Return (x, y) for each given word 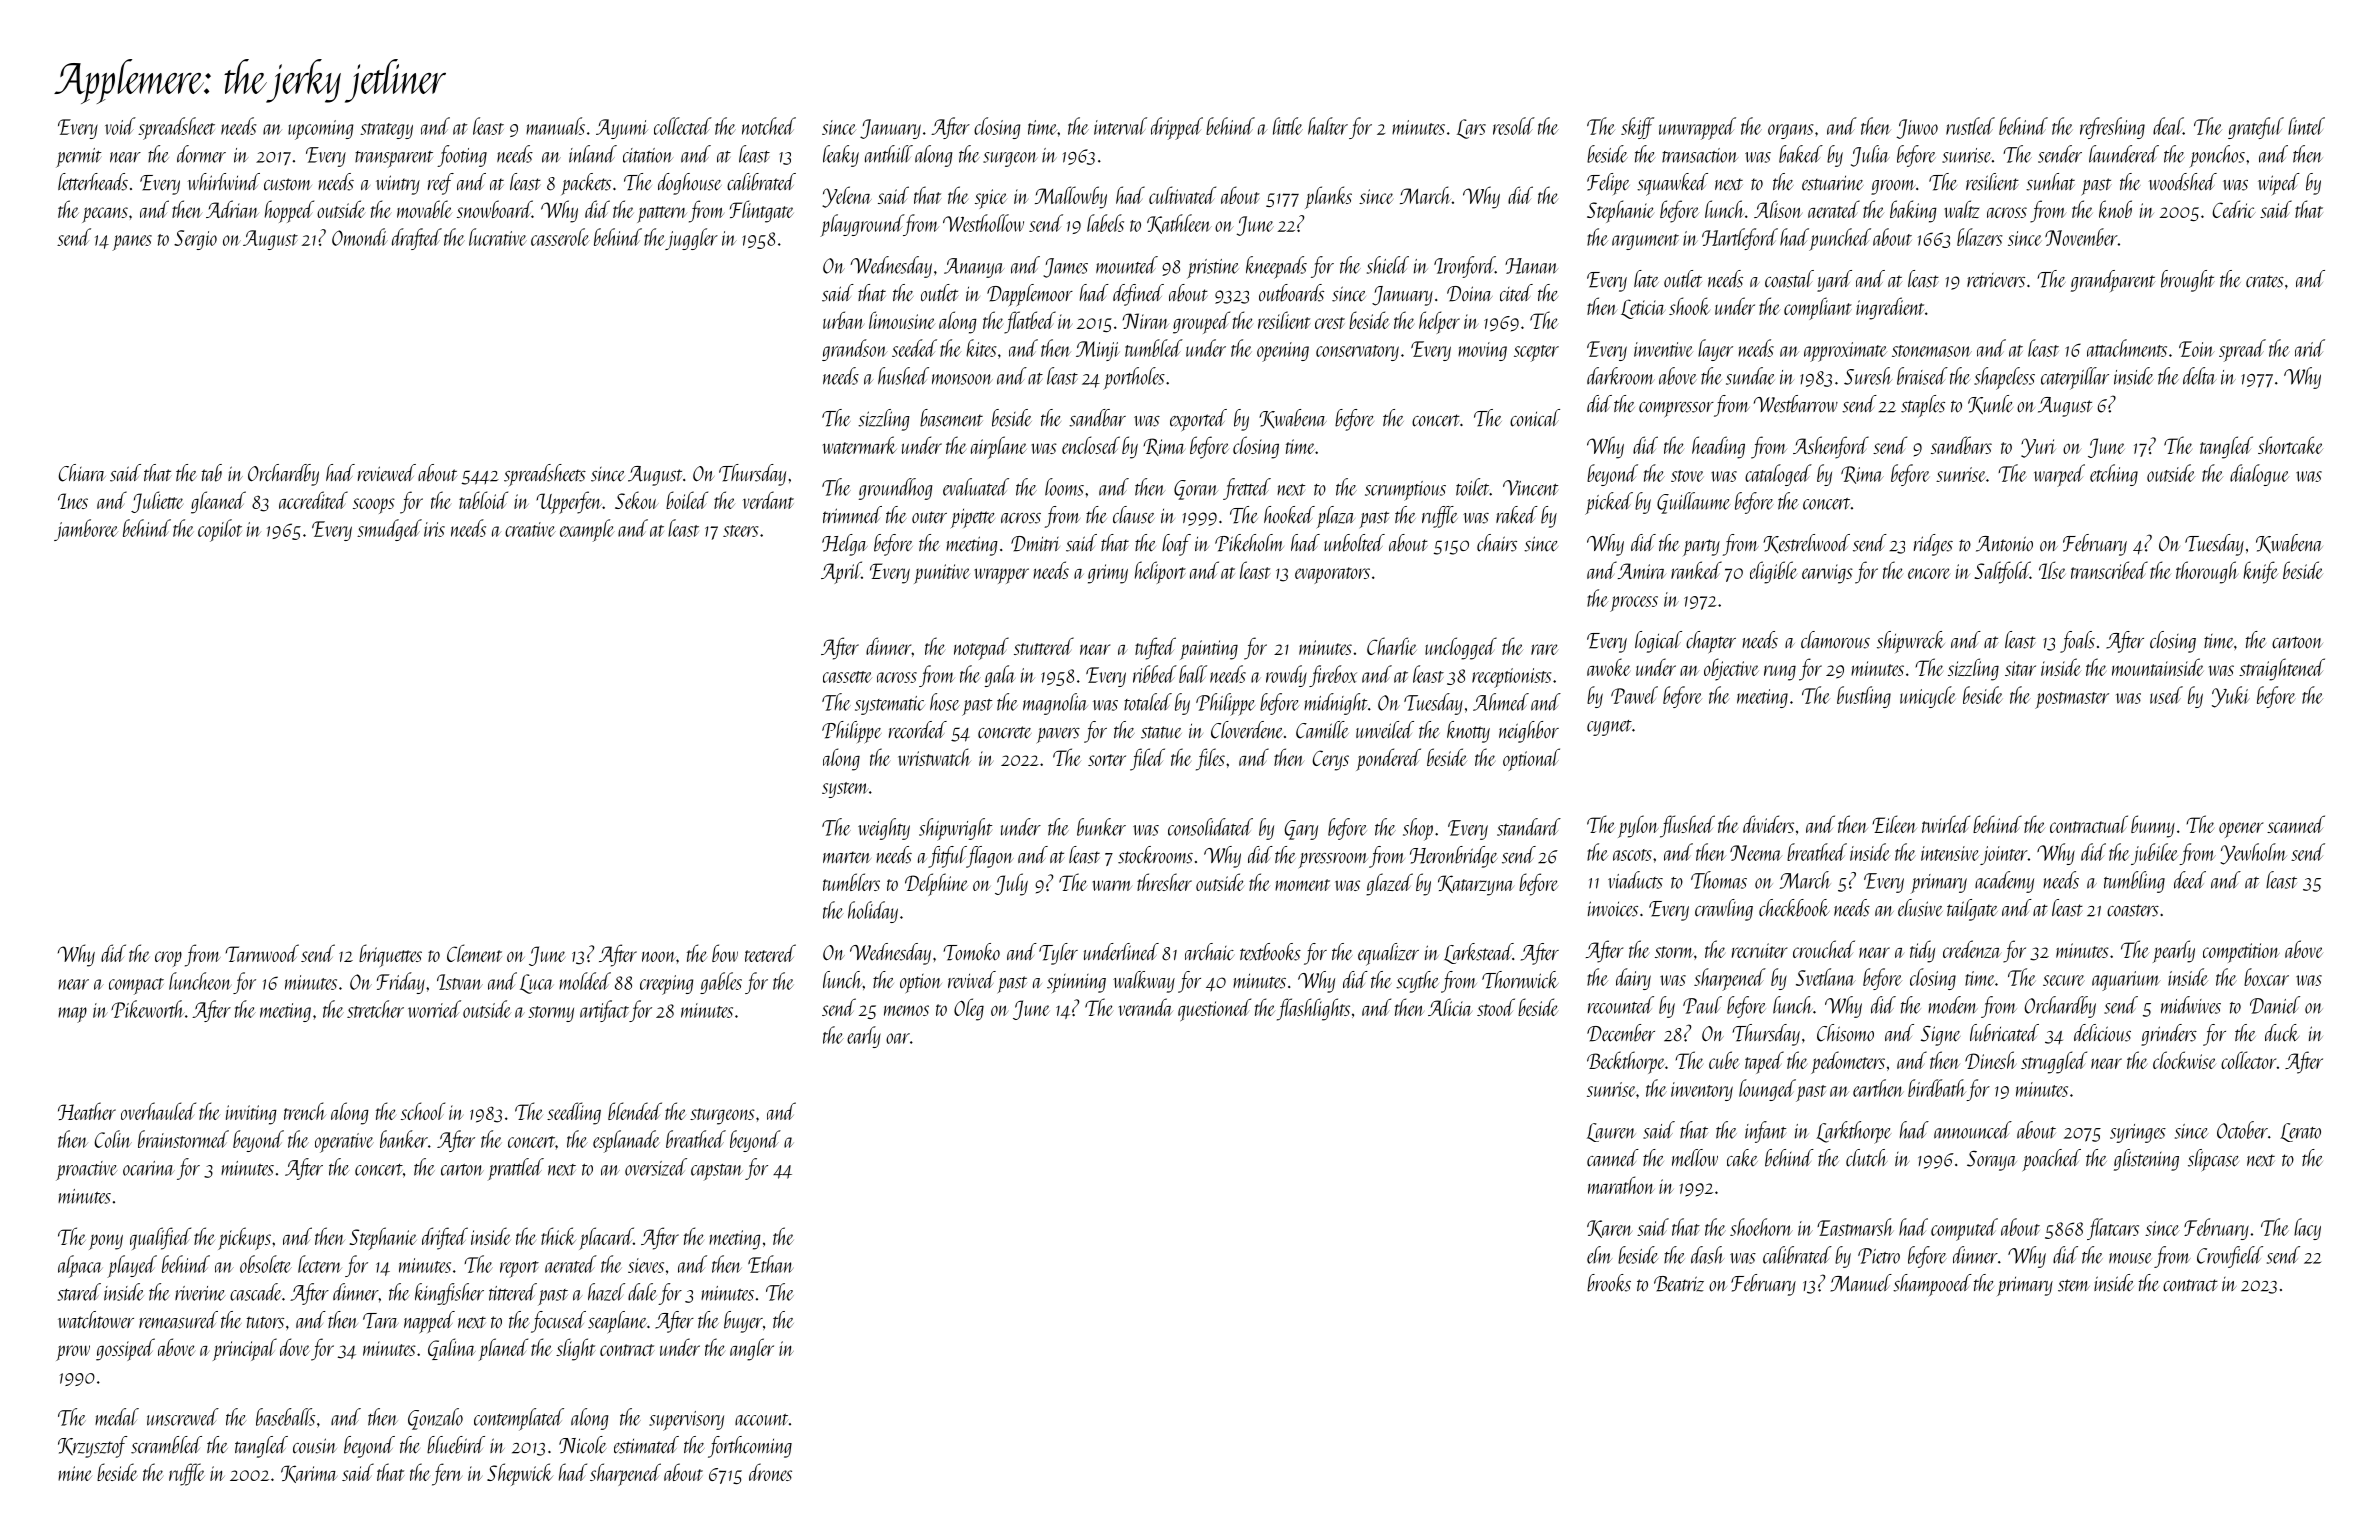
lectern (320, 1264)
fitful (947, 857)
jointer (2004, 855)
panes (132, 243)
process (1634, 604)
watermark (859, 445)
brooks (1609, 1283)
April (841, 572)
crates (2265, 281)
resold (1514, 126)
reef (441, 184)
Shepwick (520, 1474)
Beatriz (1679, 1284)
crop (168, 959)
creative (530, 529)
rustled (1970, 126)
